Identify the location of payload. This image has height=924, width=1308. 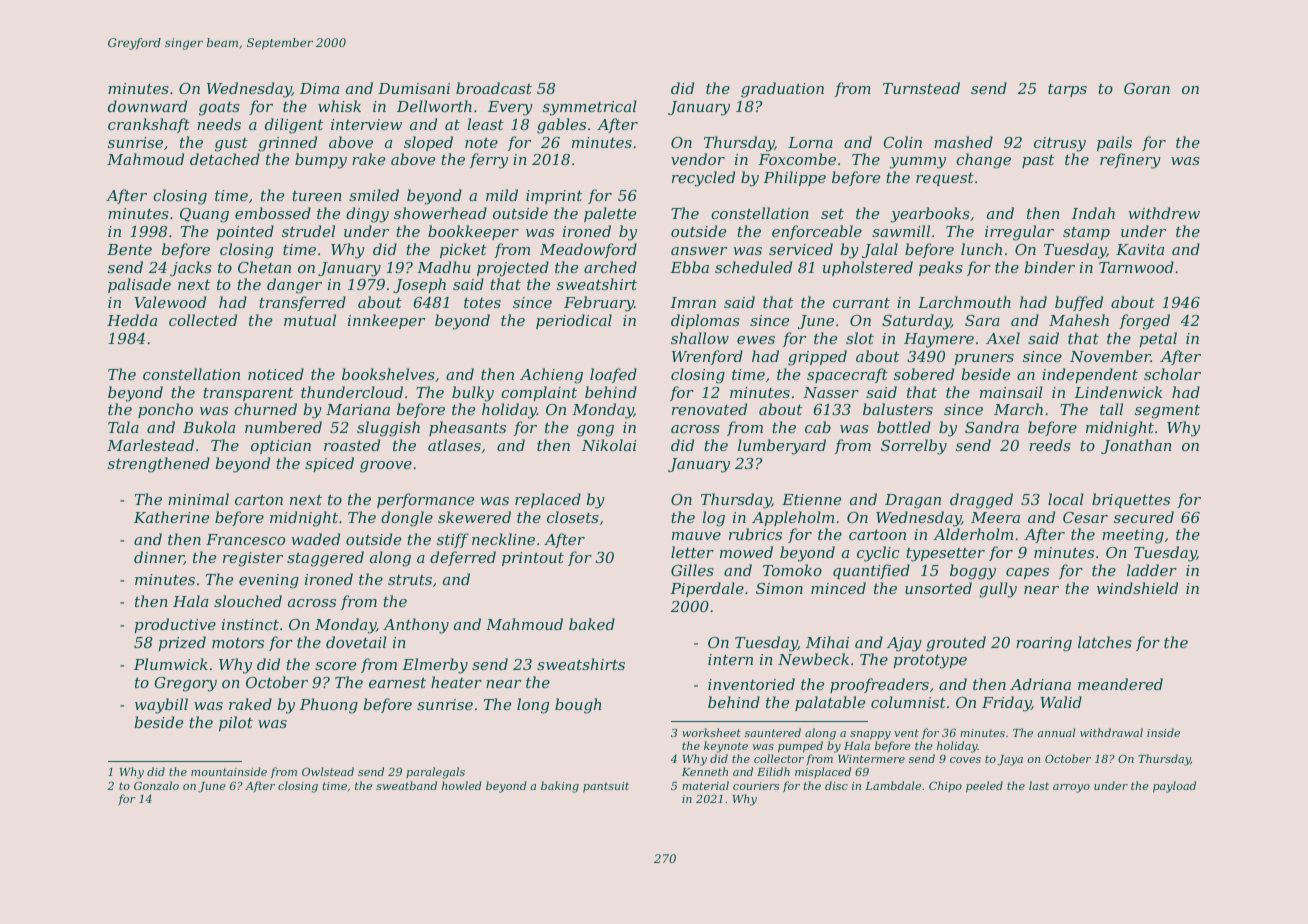
(1174, 787).
